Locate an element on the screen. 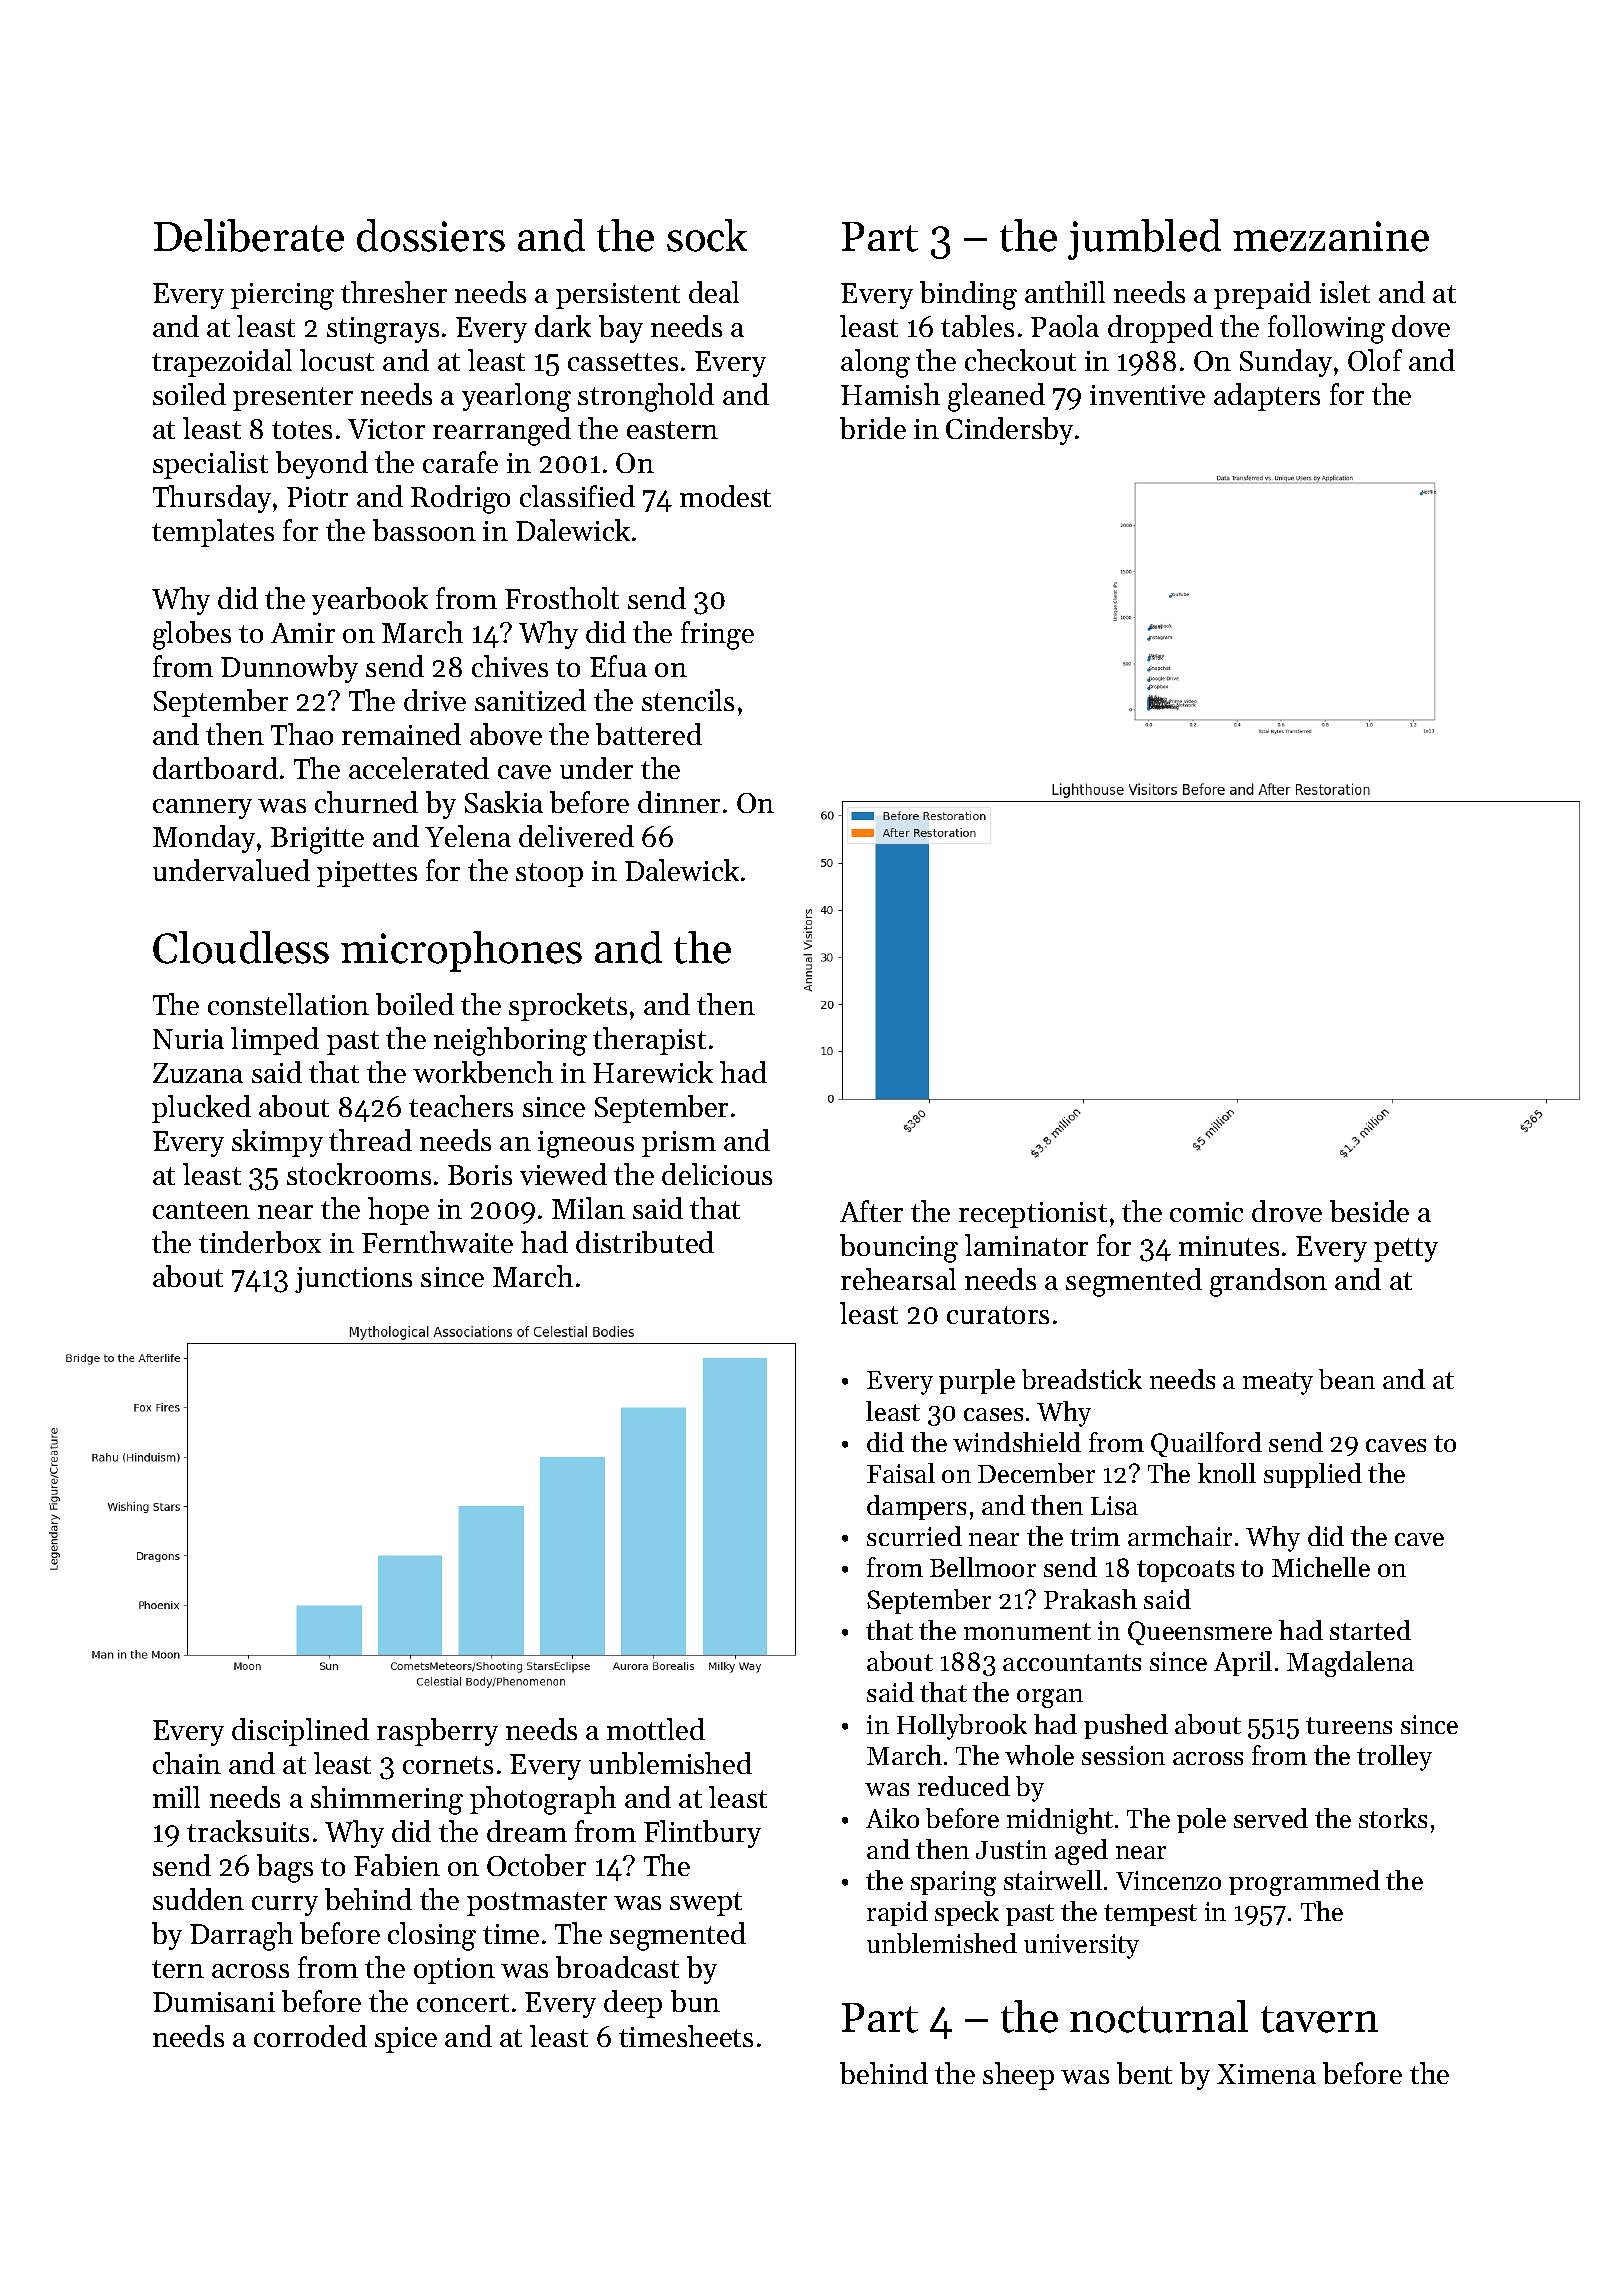  Efua is located at coordinates (618, 666).
